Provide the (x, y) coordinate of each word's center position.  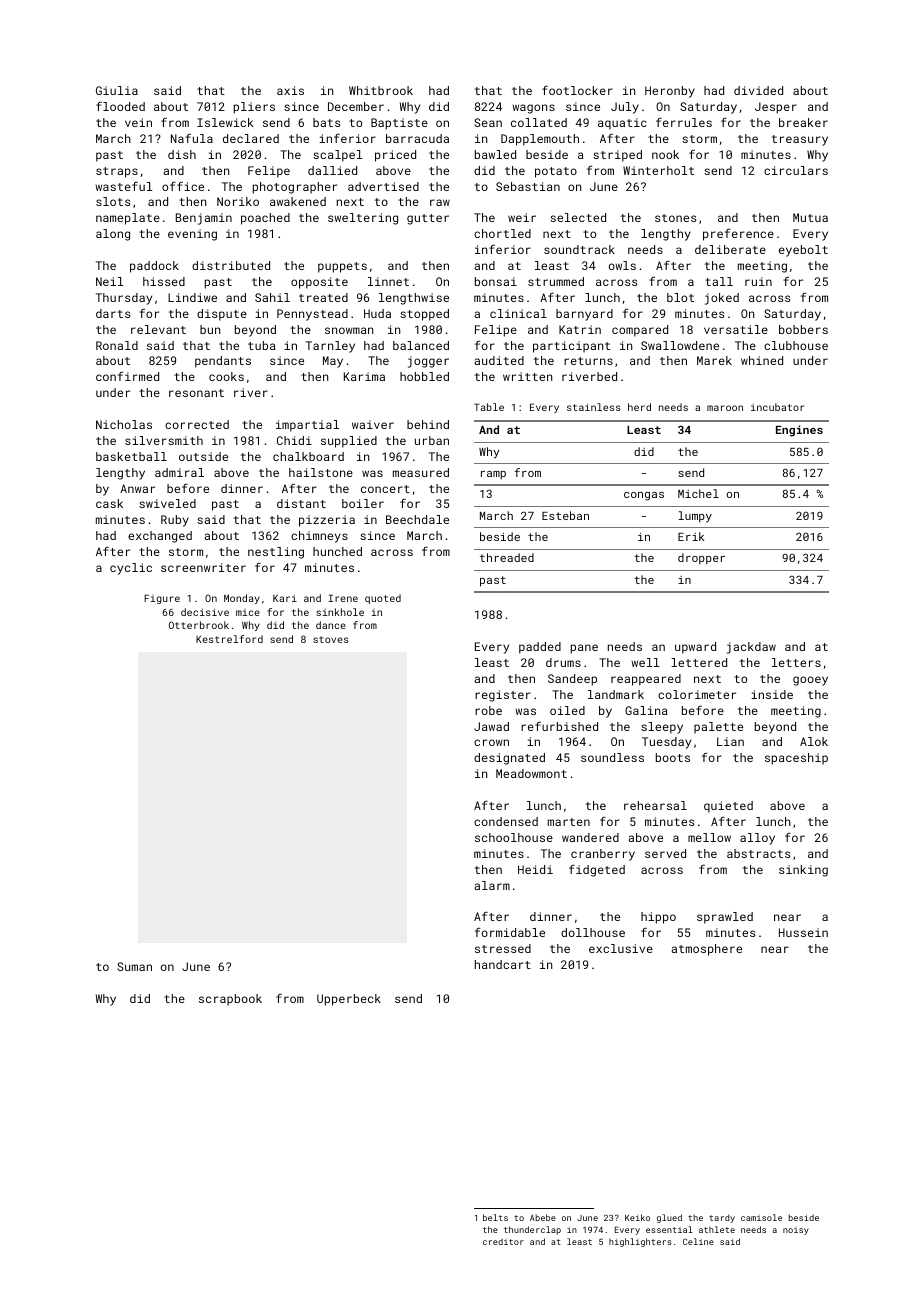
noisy (796, 1231)
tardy (722, 1218)
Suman (134, 966)
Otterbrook (199, 625)
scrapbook (230, 1000)
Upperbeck (349, 1000)
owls (622, 265)
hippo (658, 918)
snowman (349, 330)
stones (675, 218)
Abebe (543, 1217)
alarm (492, 885)
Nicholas (124, 424)
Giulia (117, 90)
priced (395, 156)
